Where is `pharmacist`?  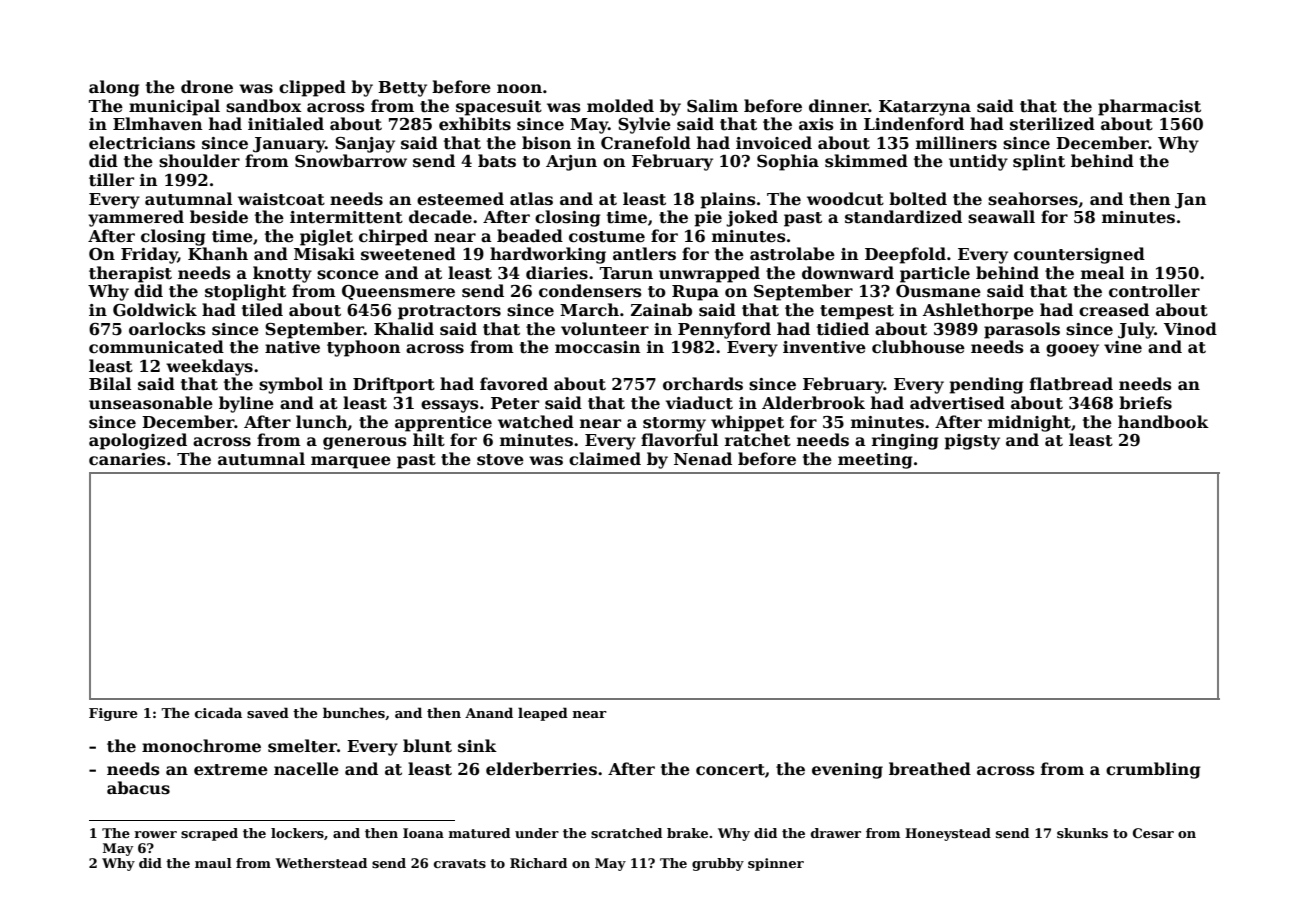
pharmacist is located at coordinates (1149, 107).
